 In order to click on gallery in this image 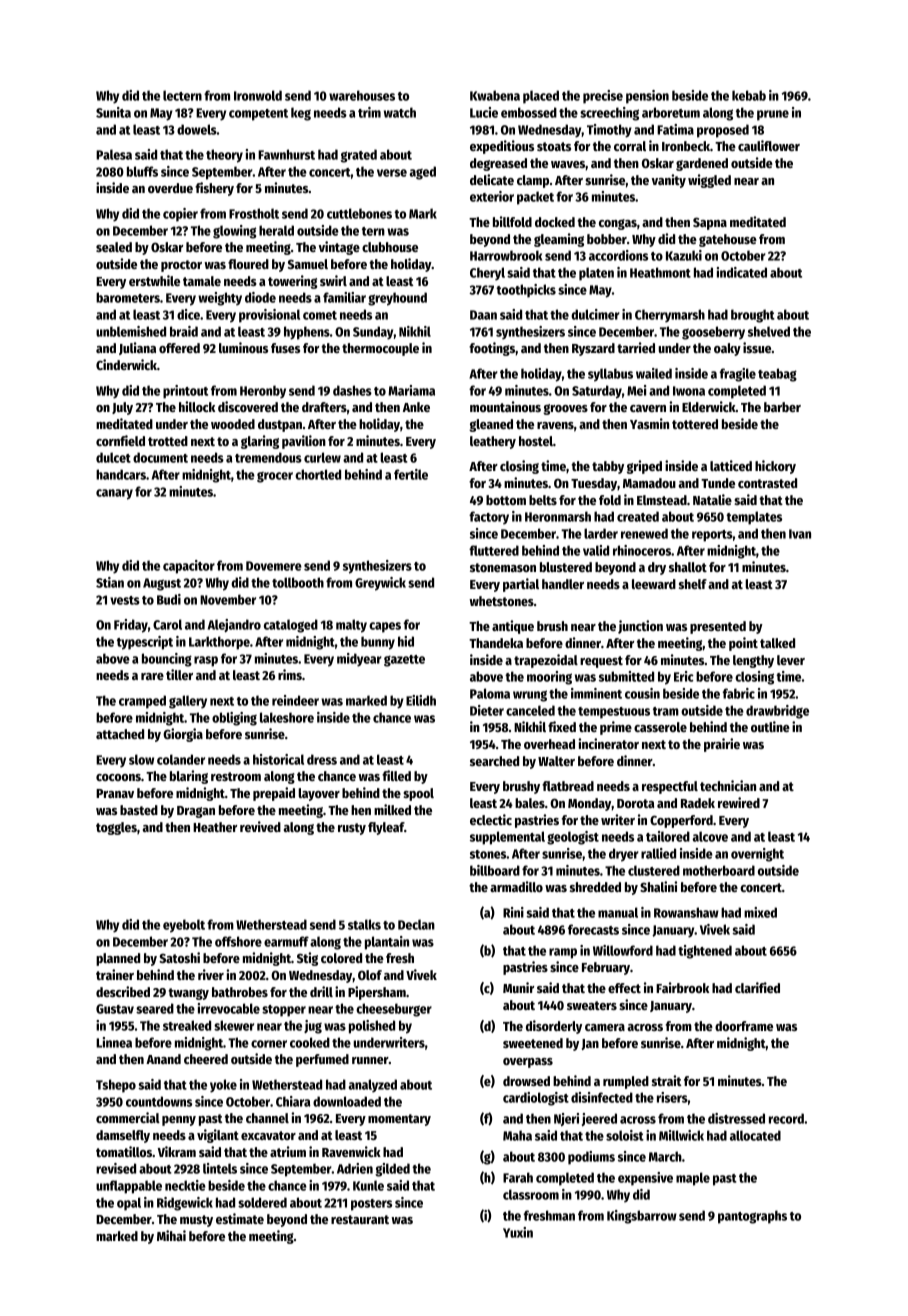, I will do `click(188, 702)`.
